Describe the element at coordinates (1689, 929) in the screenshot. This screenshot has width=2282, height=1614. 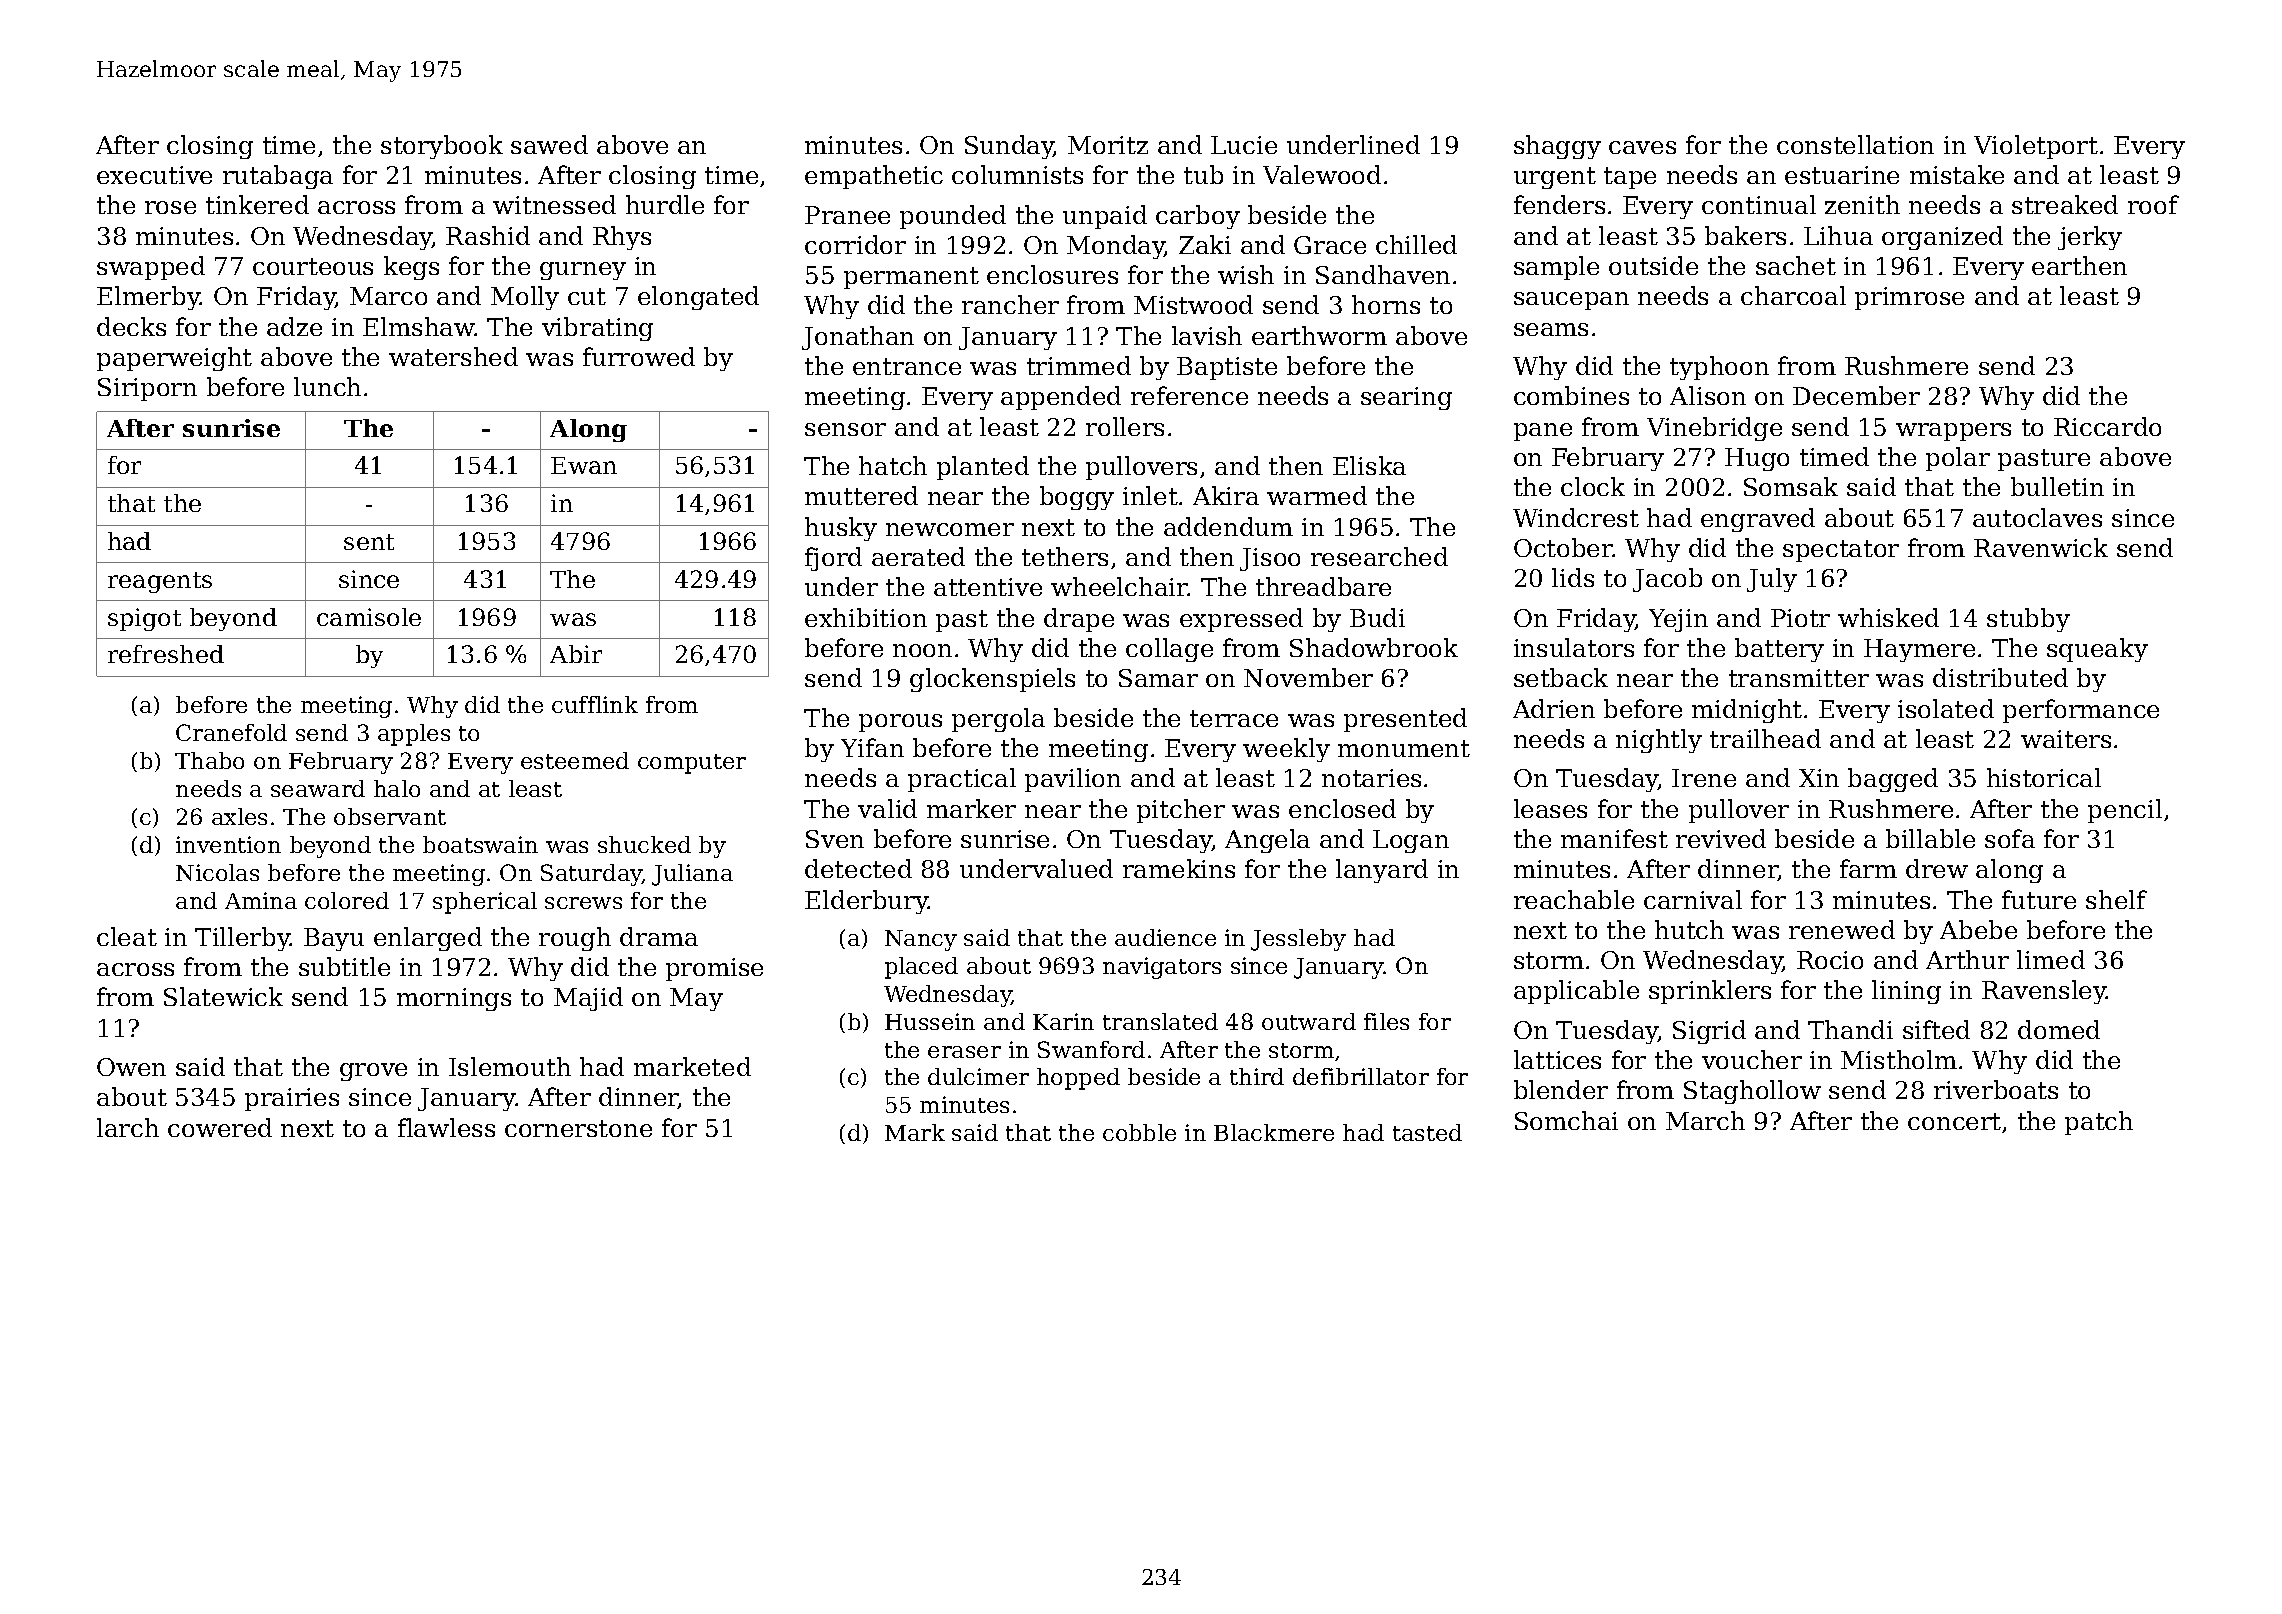
I see `hutch` at that location.
